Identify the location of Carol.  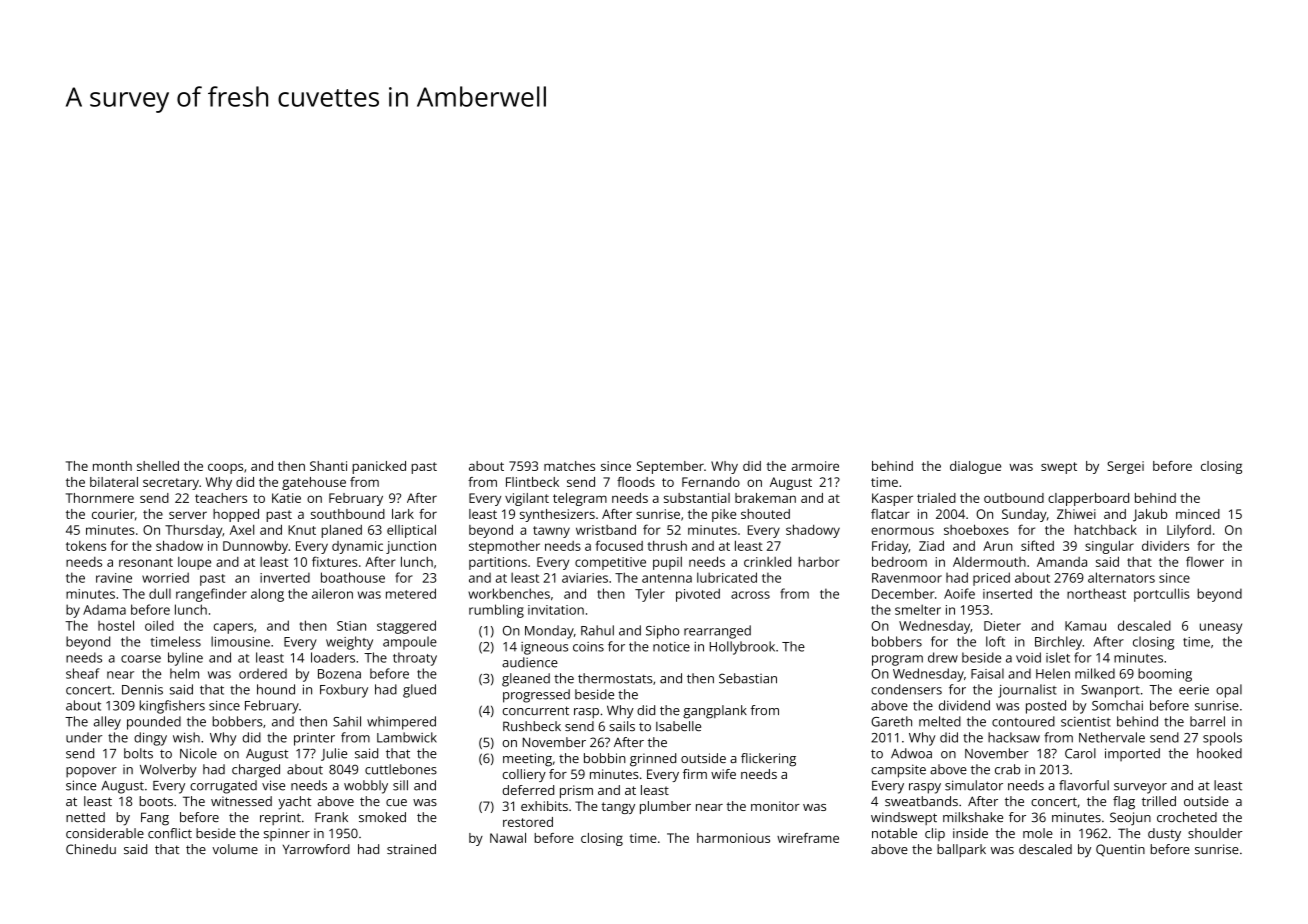
(1080, 753).
